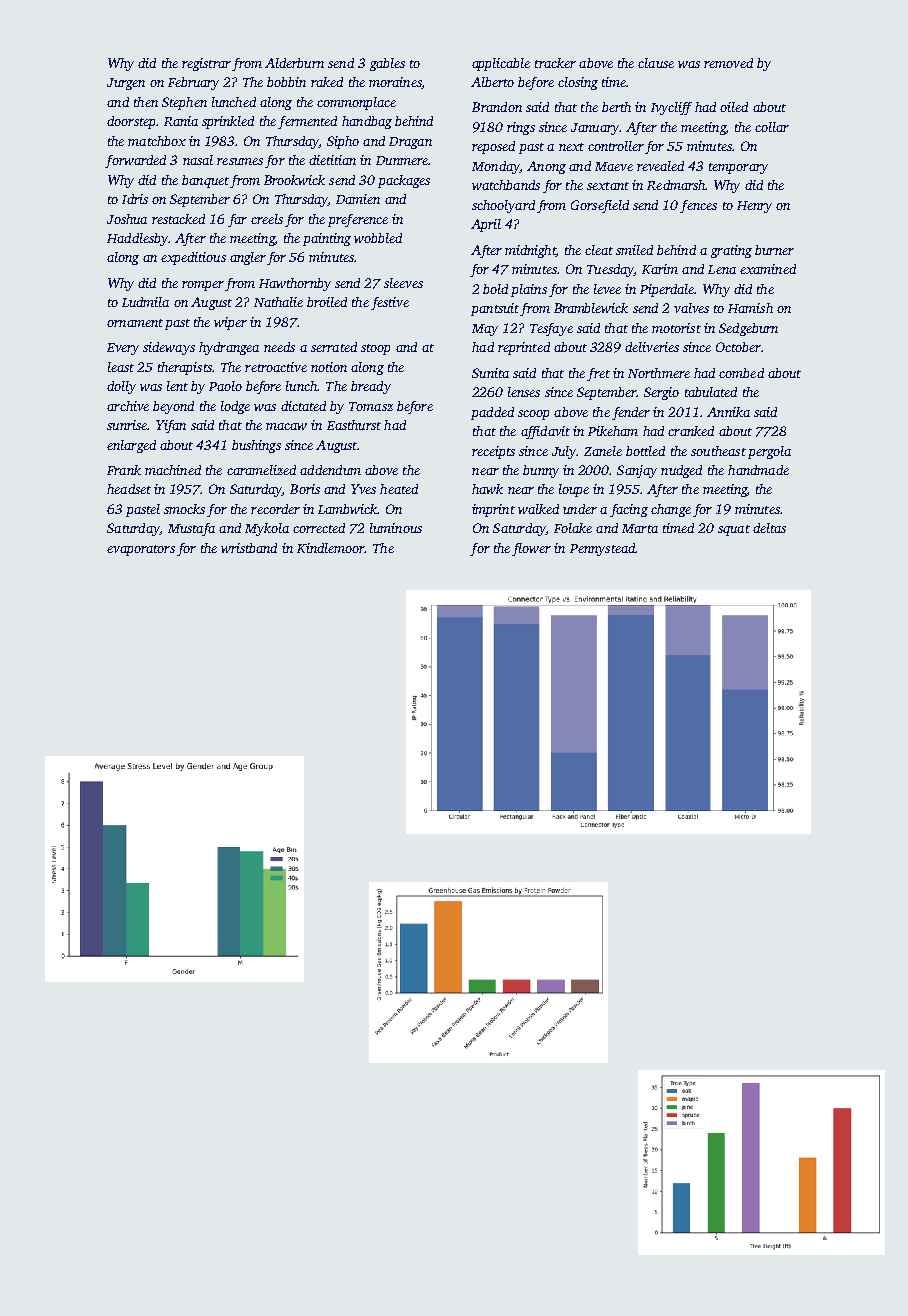  Describe the element at coordinates (135, 323) in the screenshot. I see `ornament` at that location.
